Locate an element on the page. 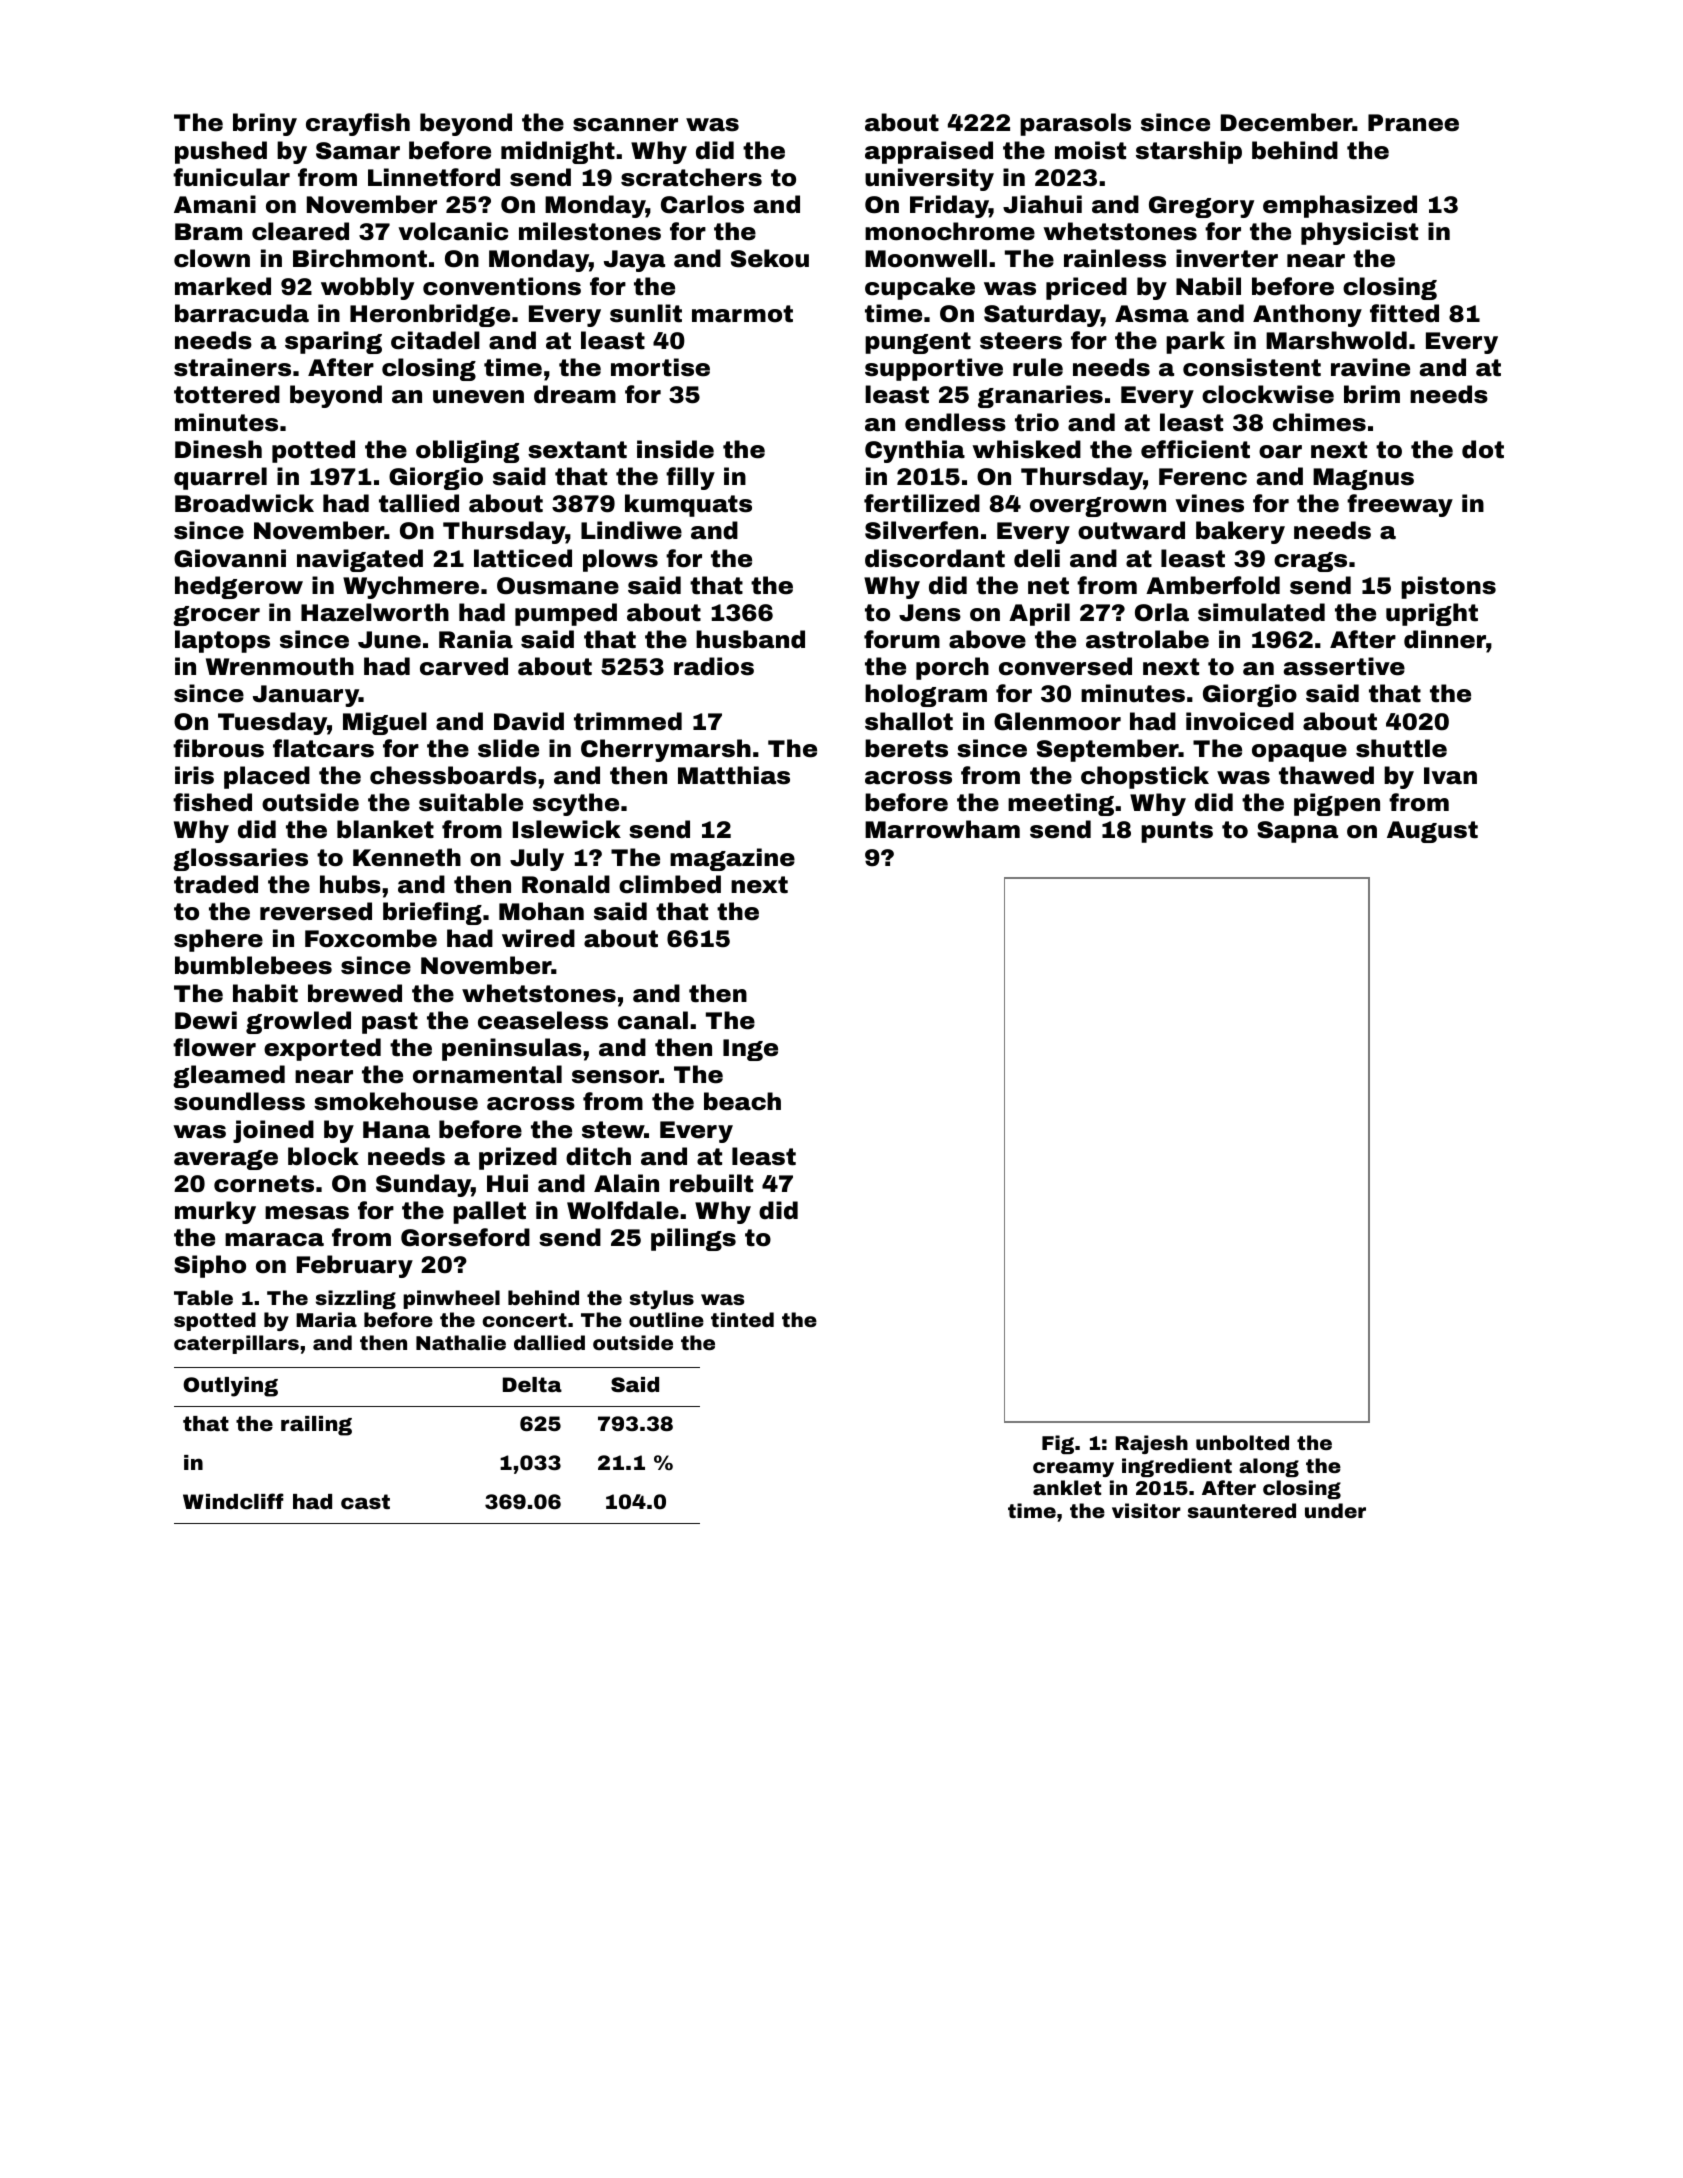  scanner is located at coordinates (625, 125).
